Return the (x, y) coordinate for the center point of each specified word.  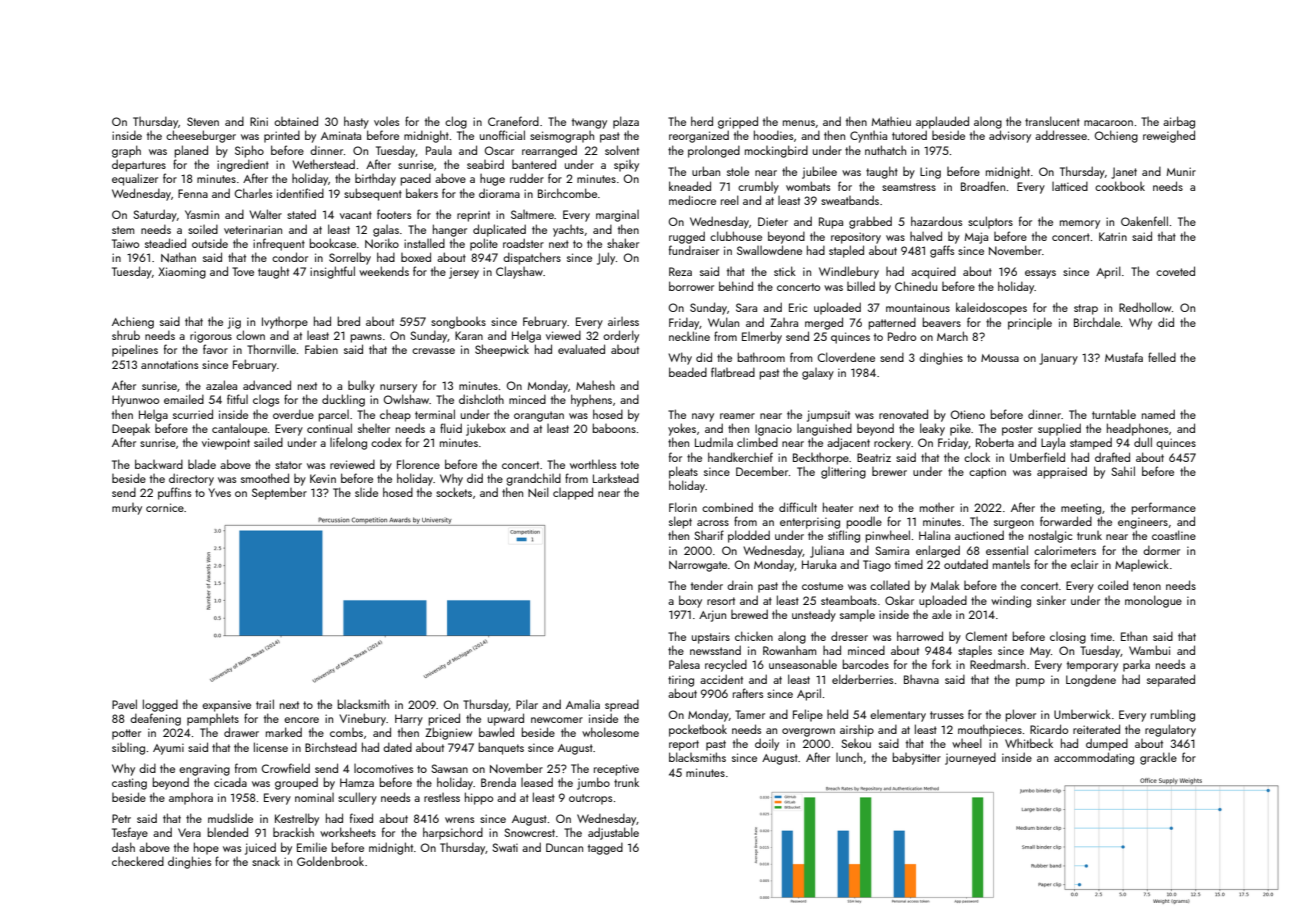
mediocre (692, 200)
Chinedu (916, 286)
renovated (903, 414)
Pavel (124, 704)
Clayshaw (519, 272)
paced (415, 179)
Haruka (819, 564)
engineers (1143, 523)
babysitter (916, 758)
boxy (690, 601)
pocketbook (698, 731)
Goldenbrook (330, 861)
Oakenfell (1144, 221)
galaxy (818, 374)
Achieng (133, 323)
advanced (267, 385)
